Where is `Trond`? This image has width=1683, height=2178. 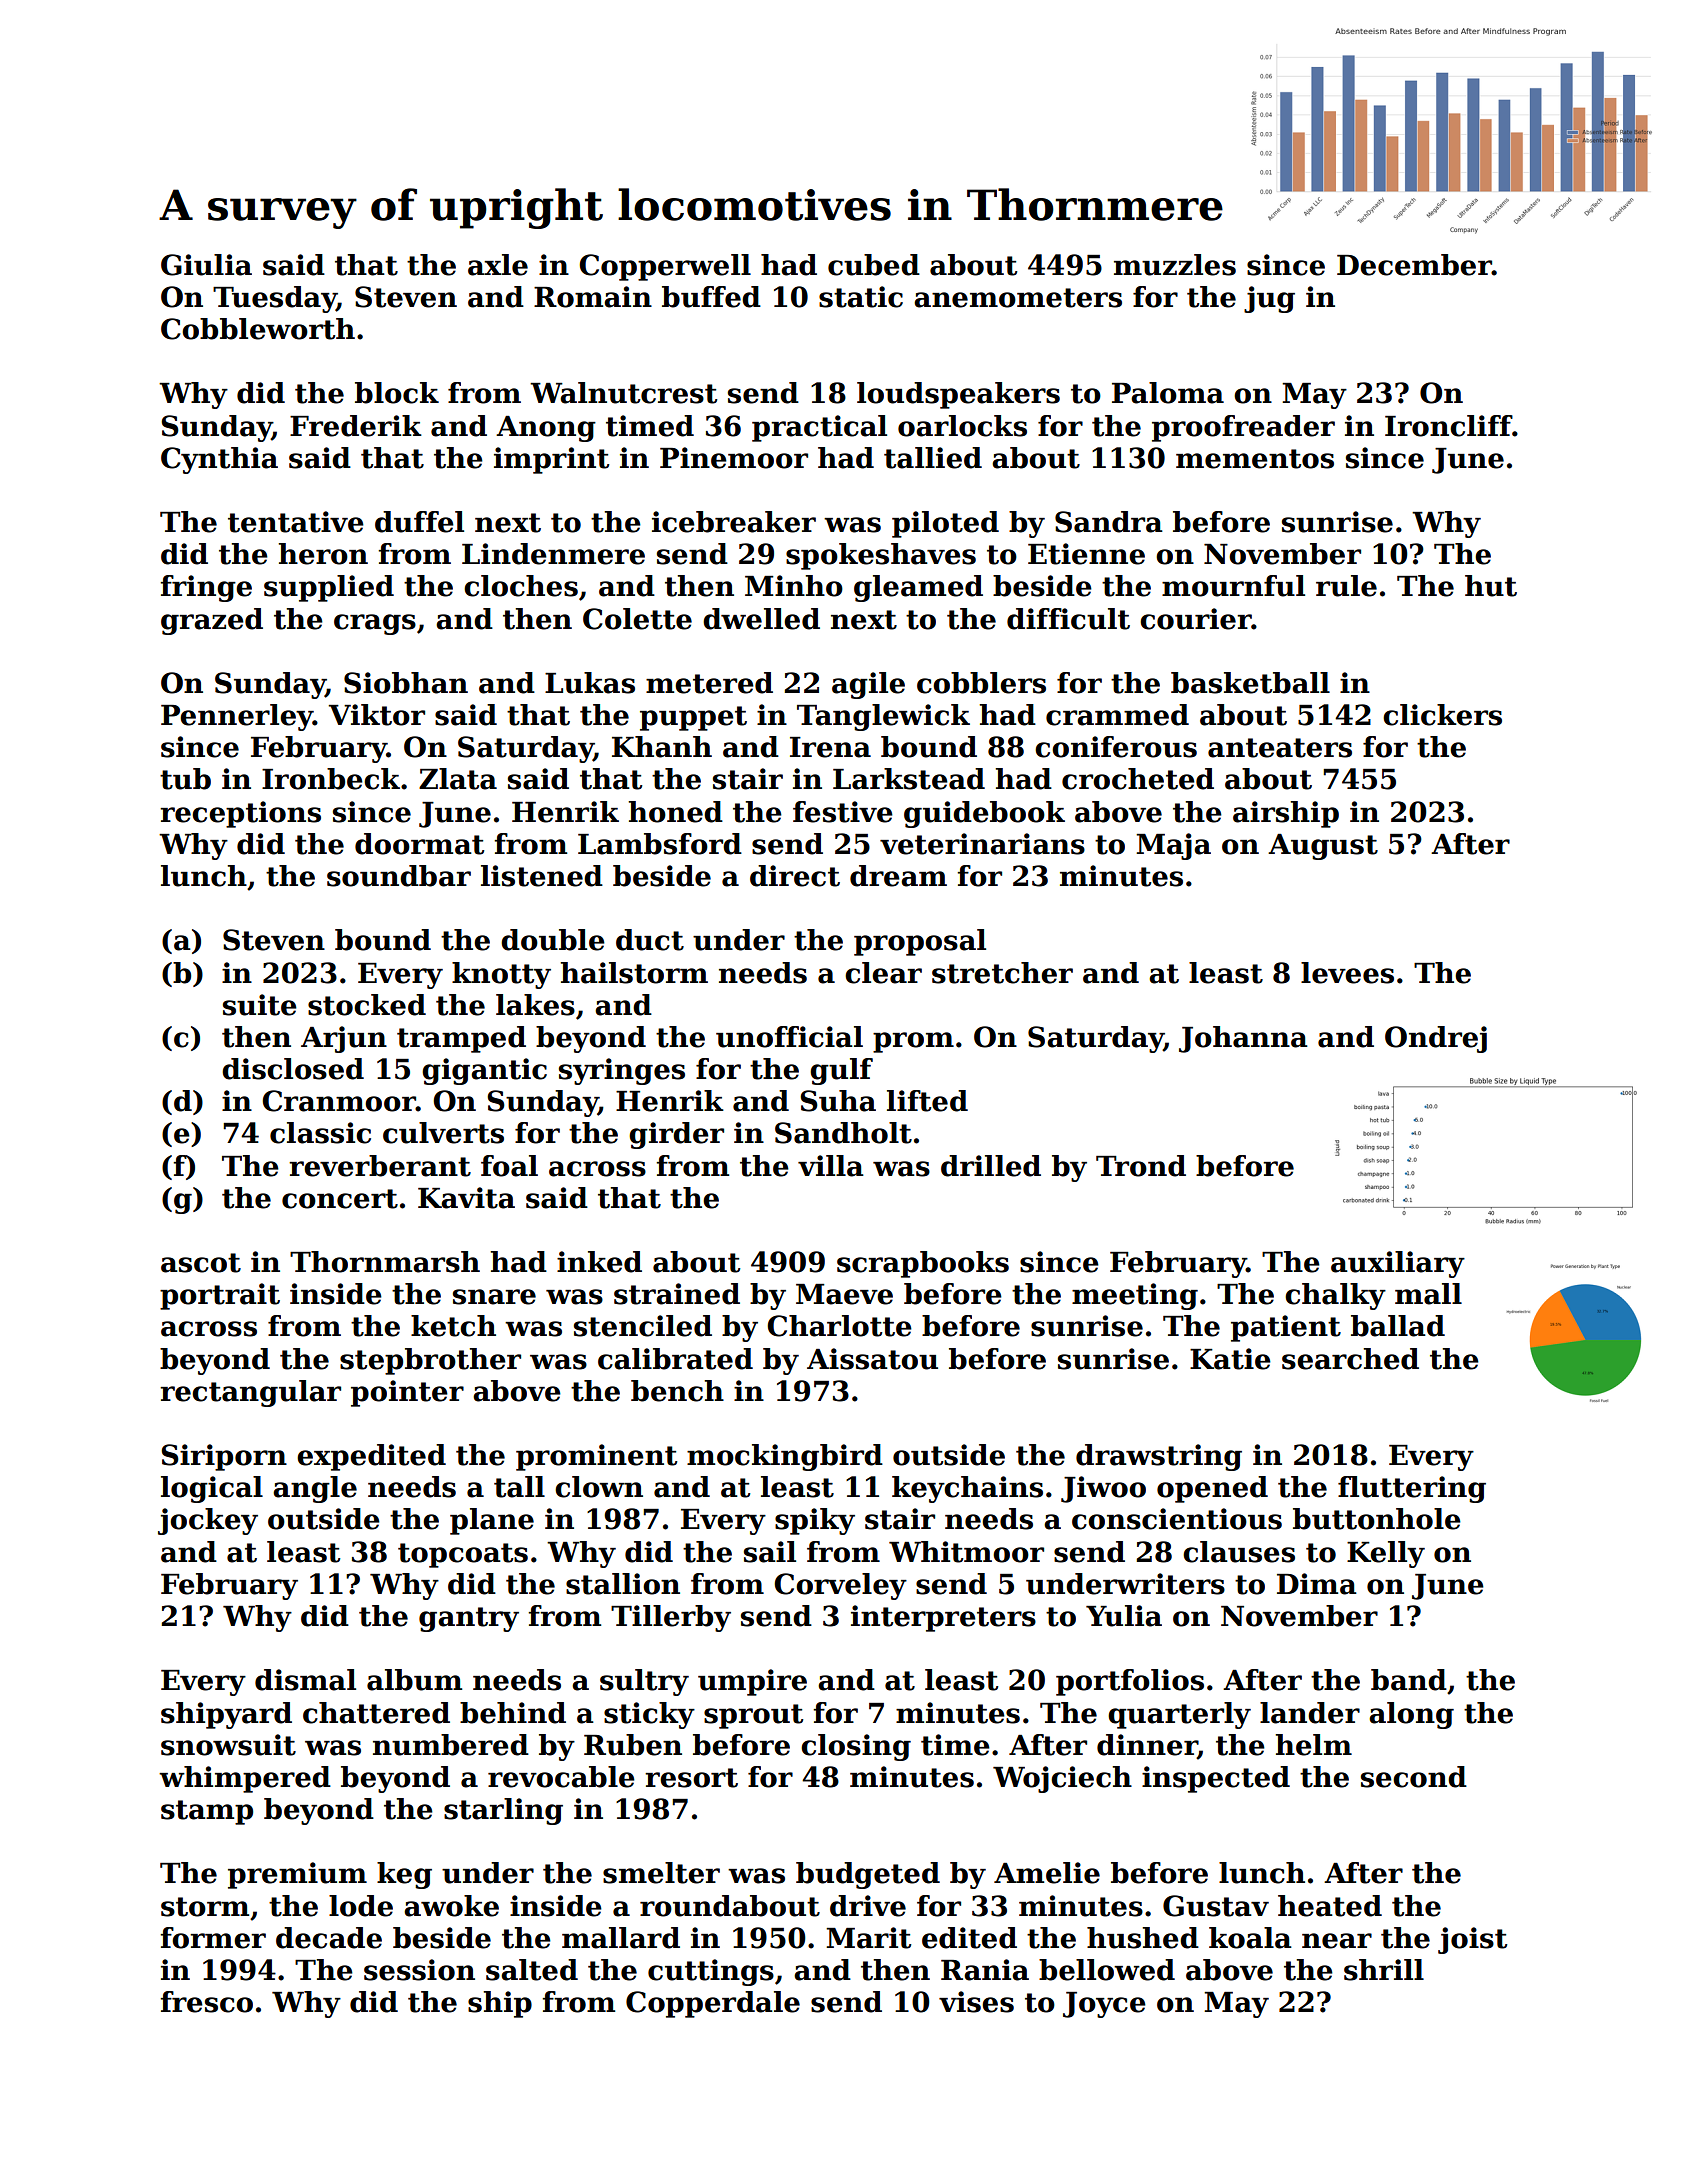
Trond is located at coordinates (1141, 1166).
